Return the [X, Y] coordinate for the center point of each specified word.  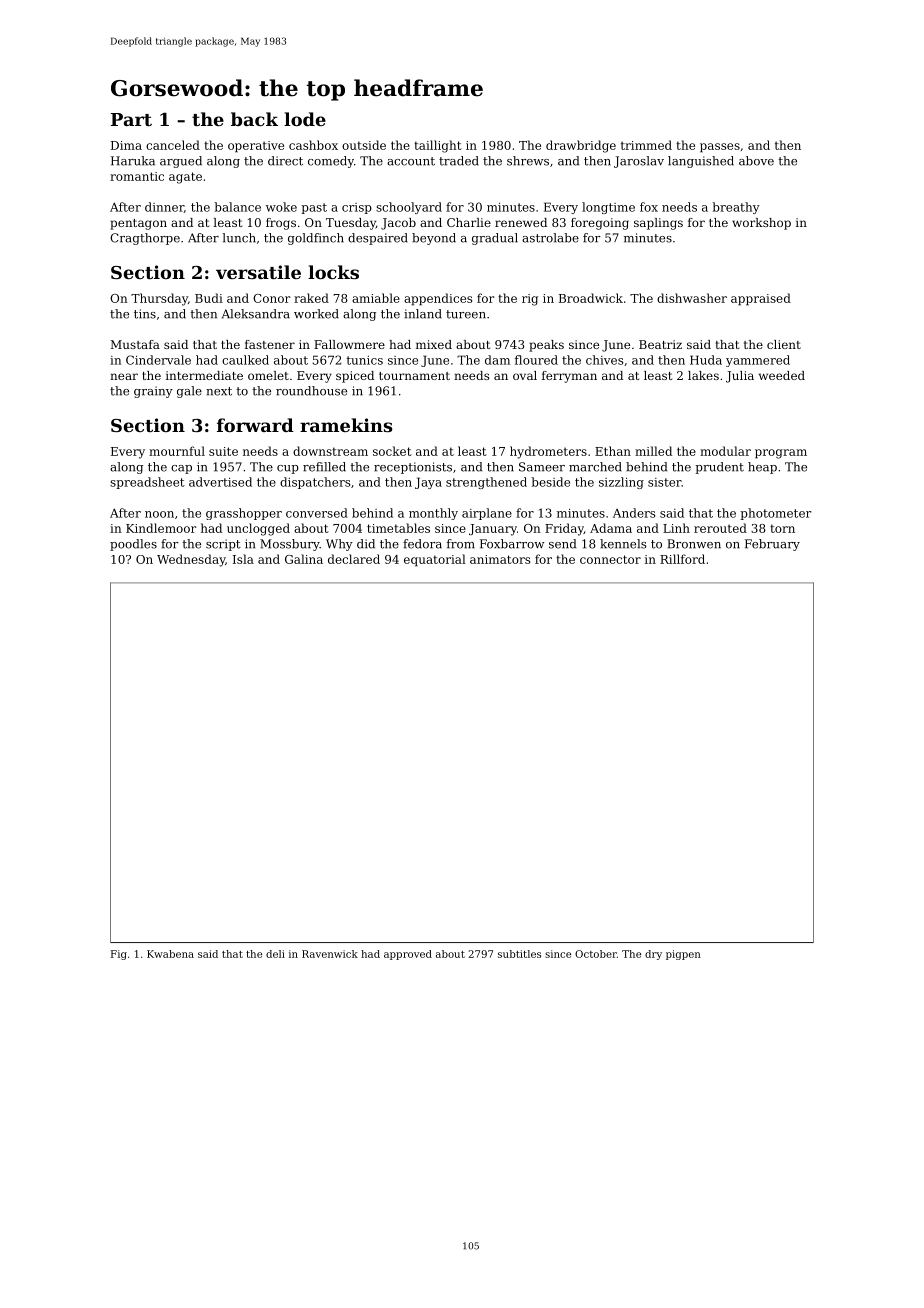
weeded [782, 375]
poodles [133, 545]
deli [275, 954]
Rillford [682, 559]
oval [525, 375]
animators [500, 559]
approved [408, 955]
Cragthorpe [145, 239]
